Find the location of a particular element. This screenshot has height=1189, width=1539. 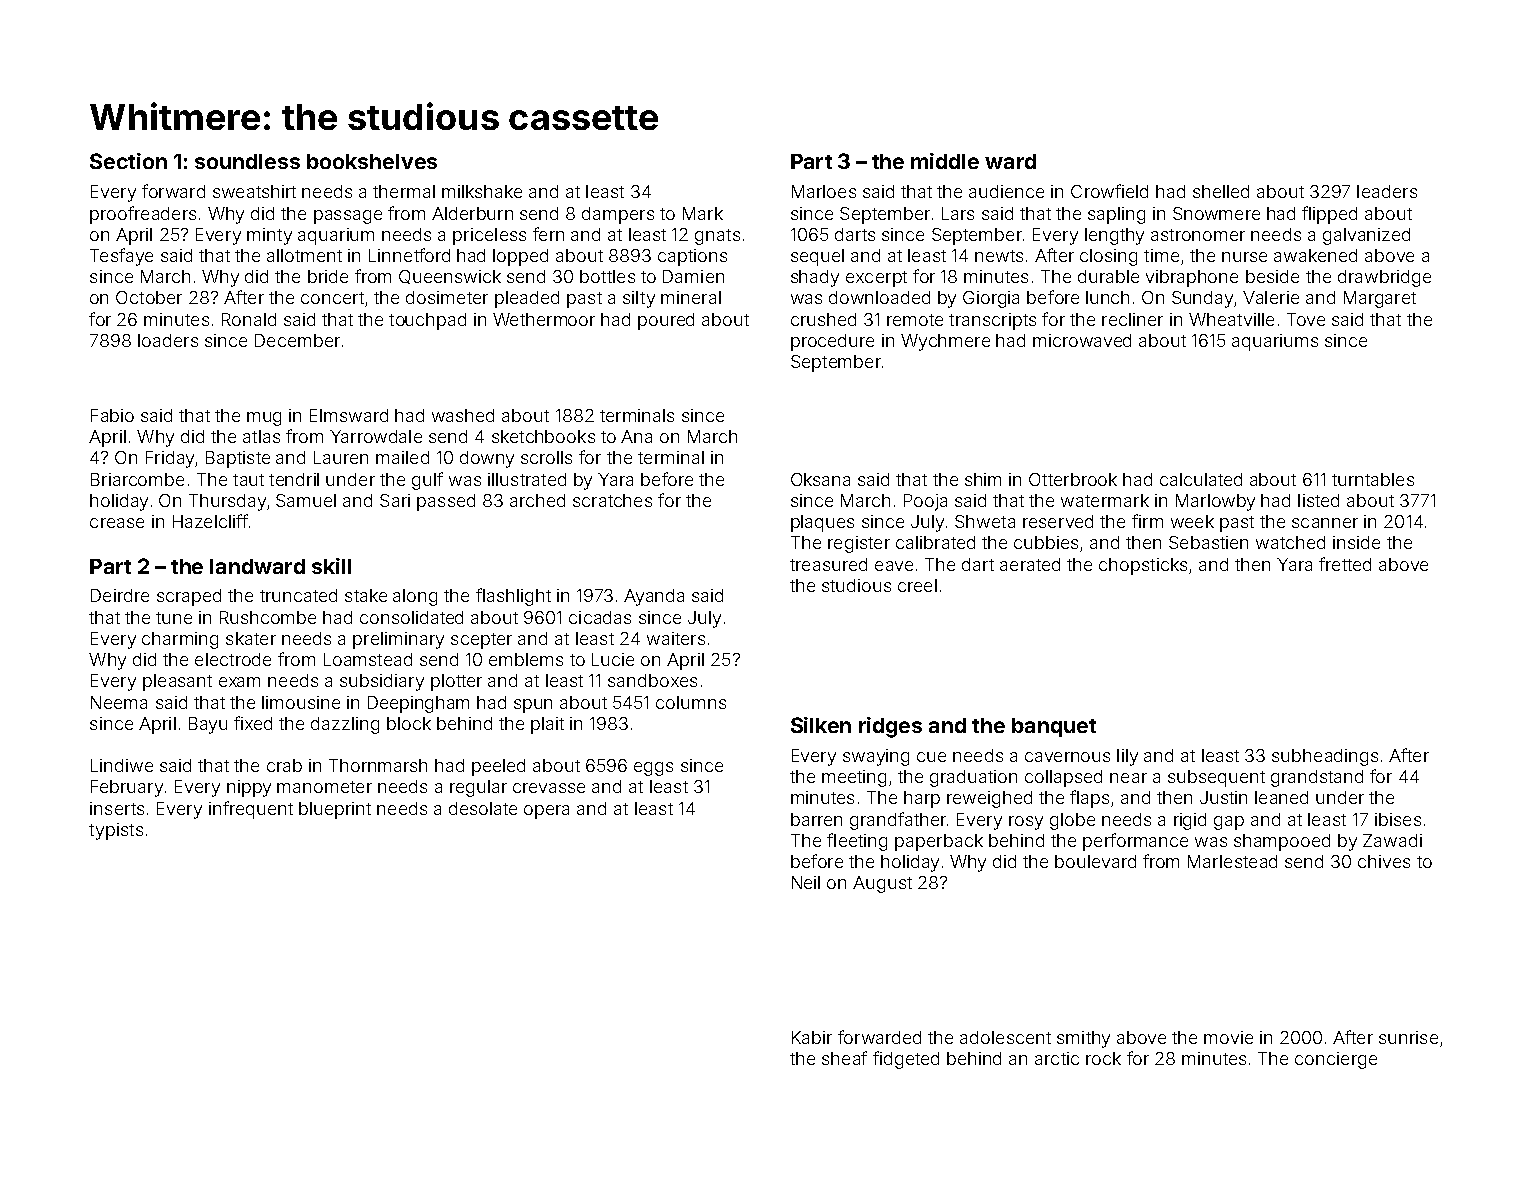

Marloes is located at coordinates (824, 191).
